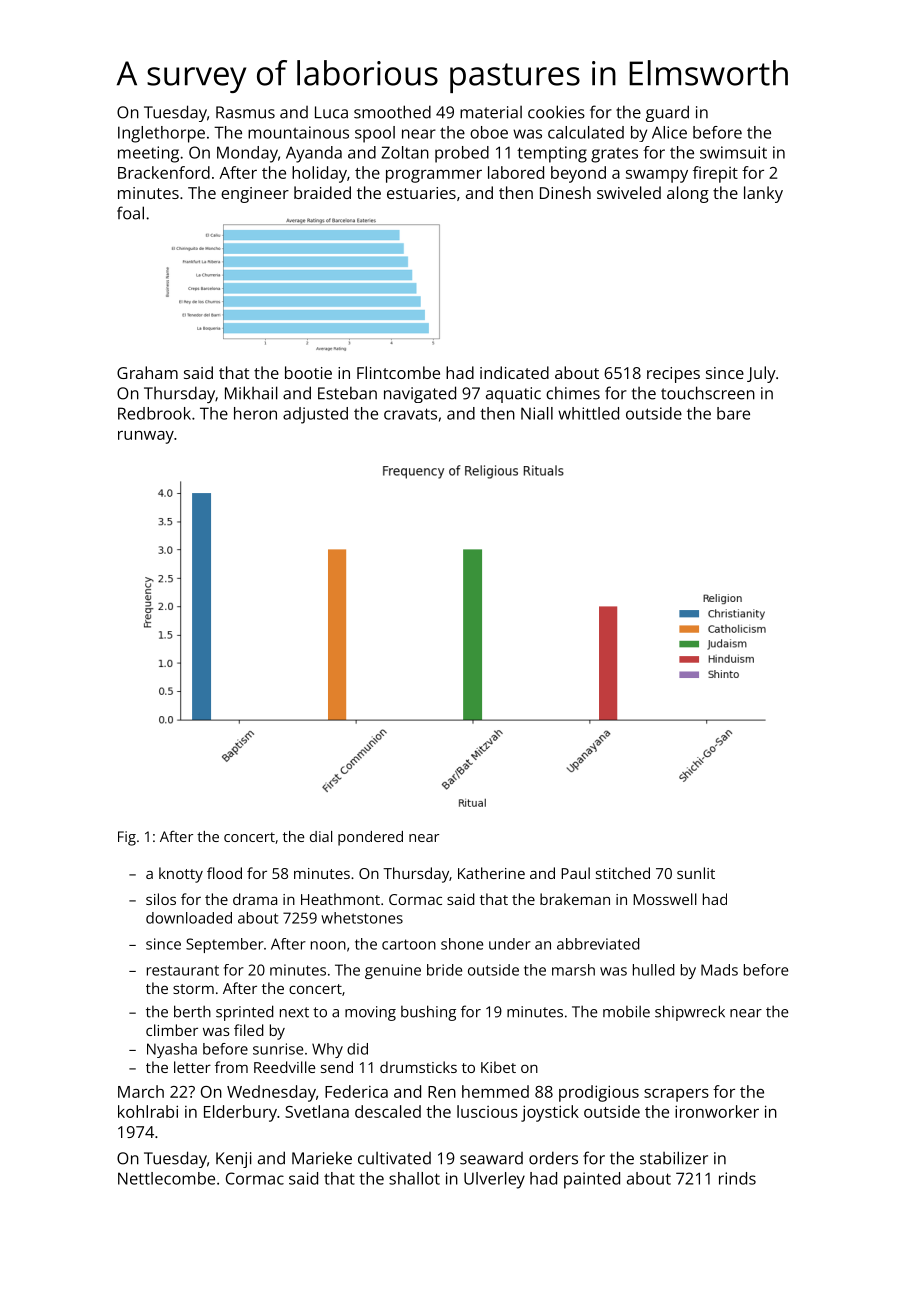 Image resolution: width=908 pixels, height=1316 pixels. Describe the element at coordinates (392, 112) in the document. I see `smoothed` at that location.
